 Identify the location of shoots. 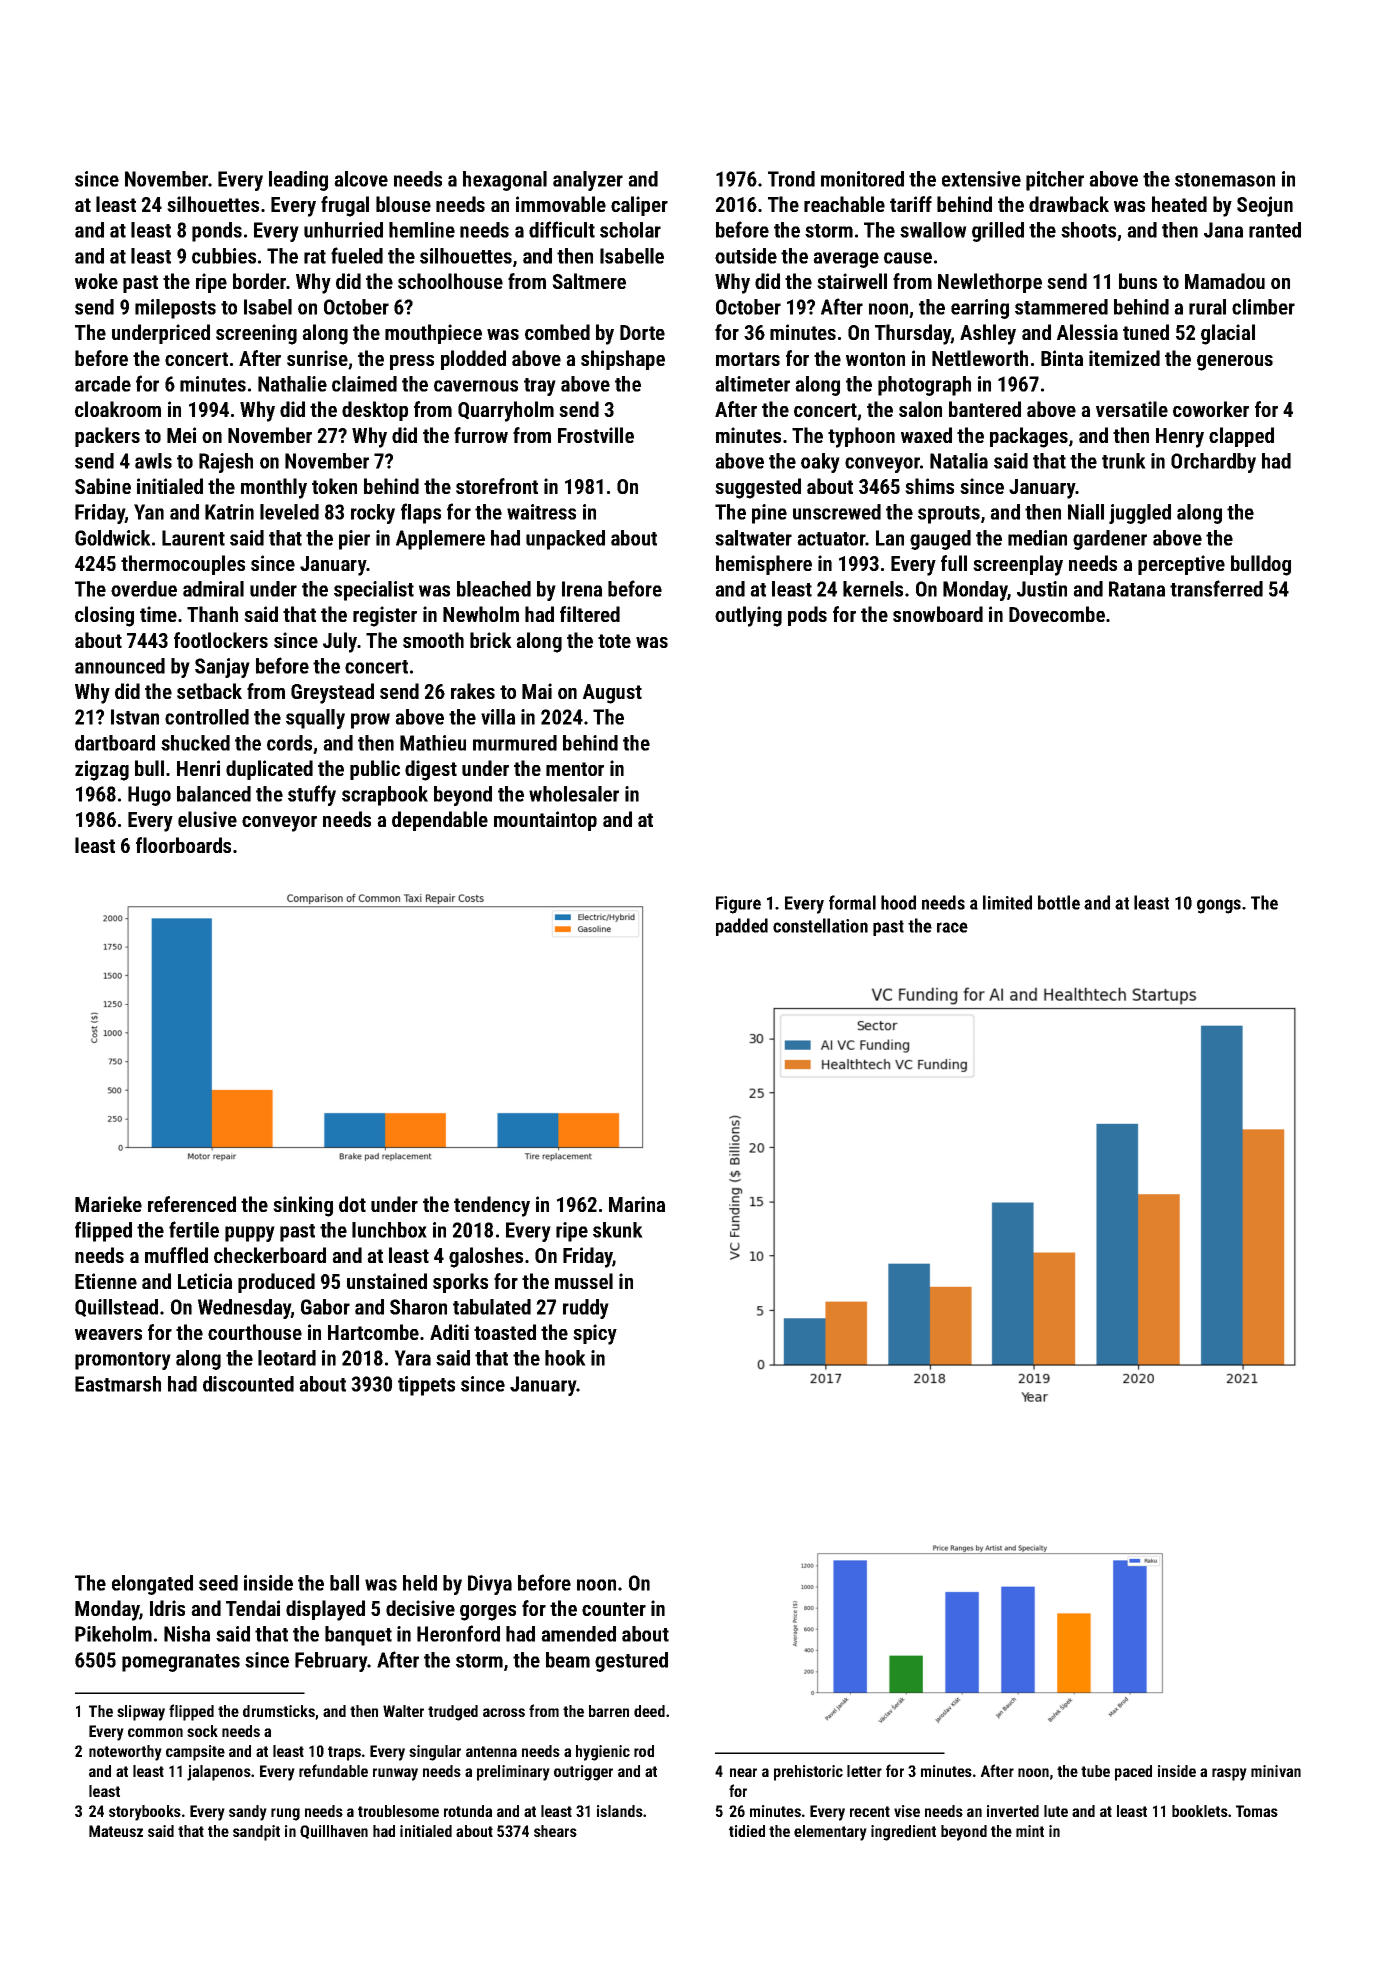
(1088, 230).
